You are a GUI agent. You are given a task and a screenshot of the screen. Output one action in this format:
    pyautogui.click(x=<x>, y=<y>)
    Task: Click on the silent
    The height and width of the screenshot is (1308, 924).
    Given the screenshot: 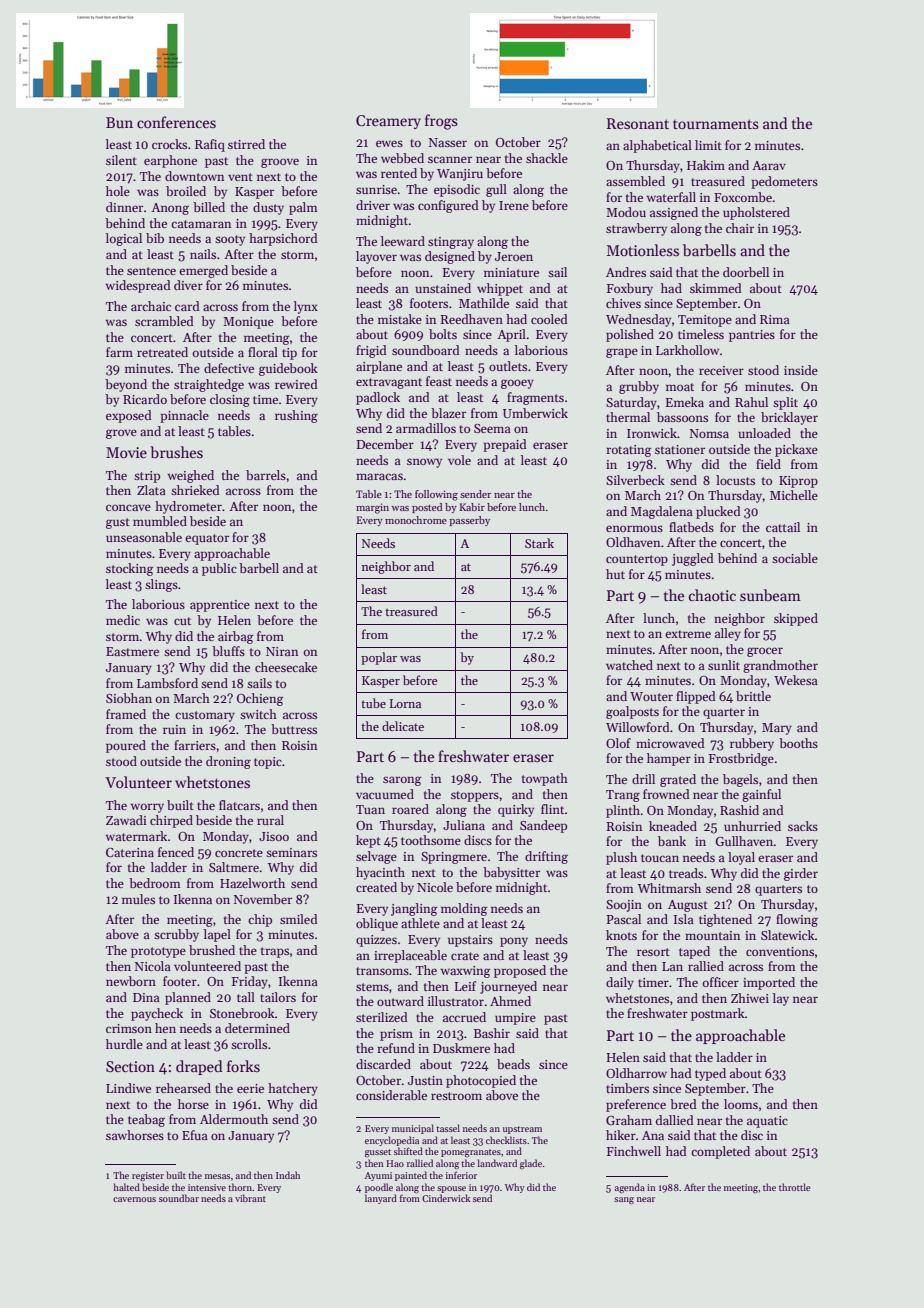 What is the action you would take?
    pyautogui.click(x=121, y=160)
